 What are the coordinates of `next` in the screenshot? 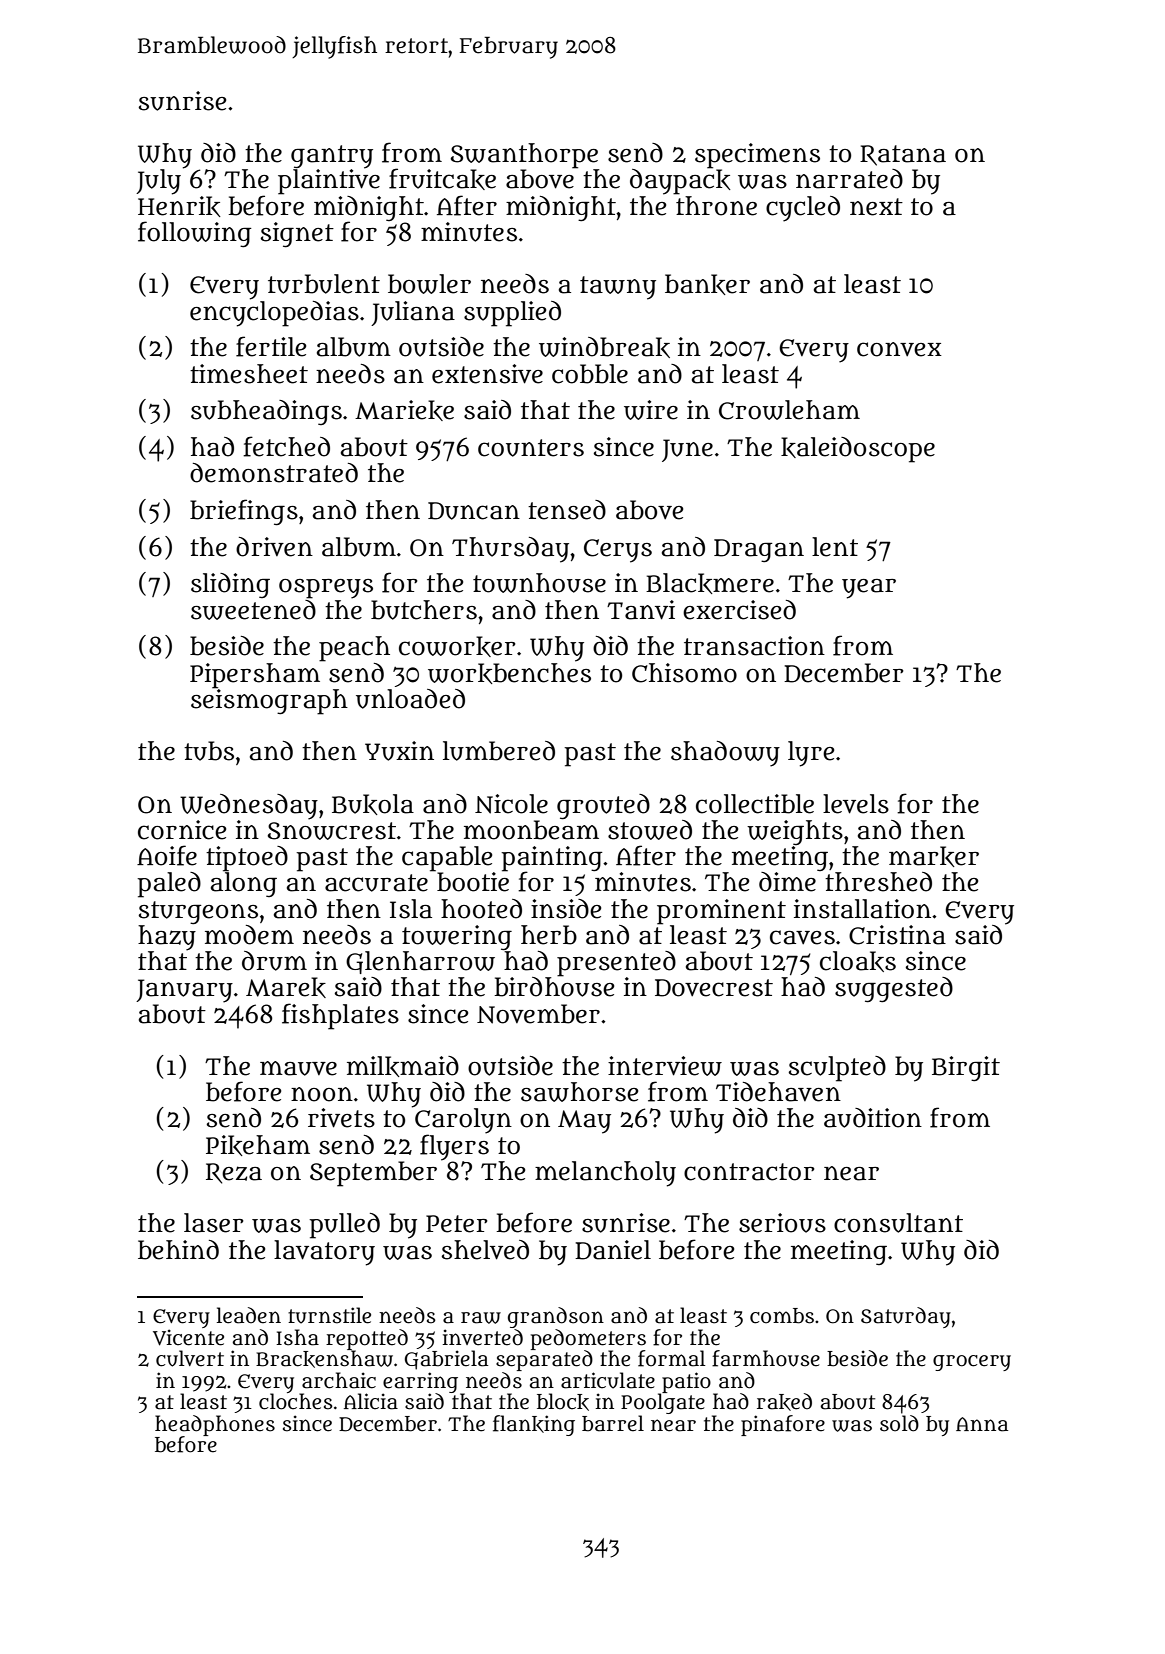 It's located at (876, 207).
